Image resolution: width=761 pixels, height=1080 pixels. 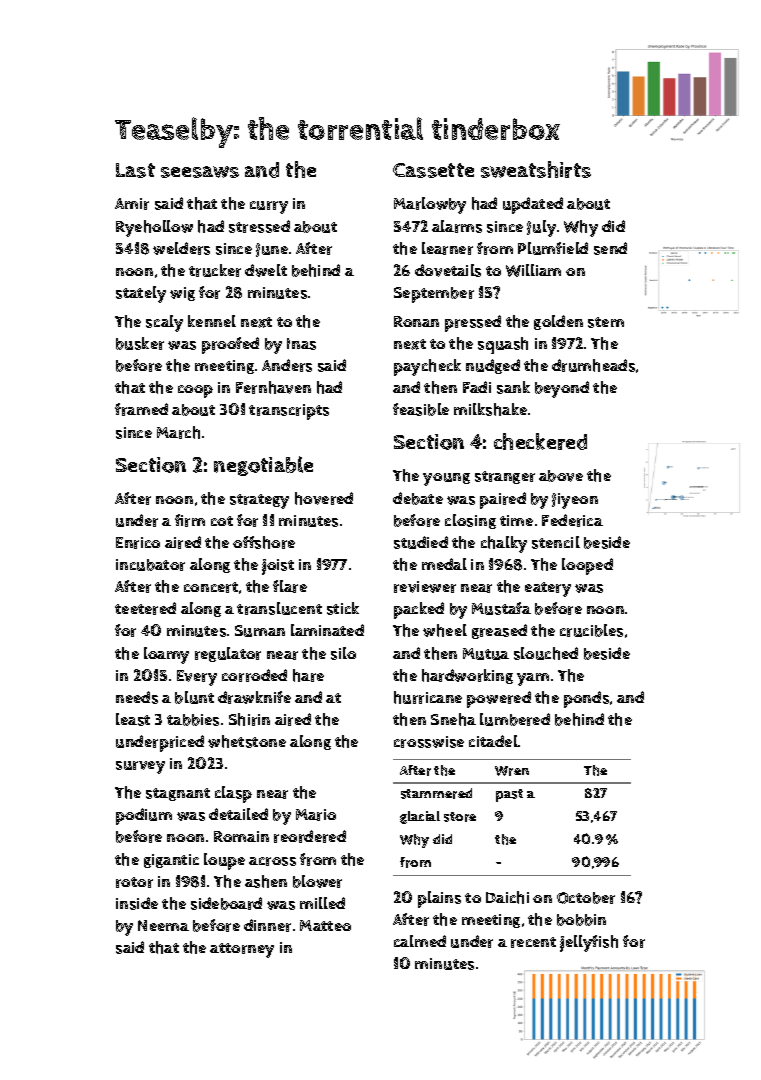 I want to click on calmed, so click(x=420, y=941).
